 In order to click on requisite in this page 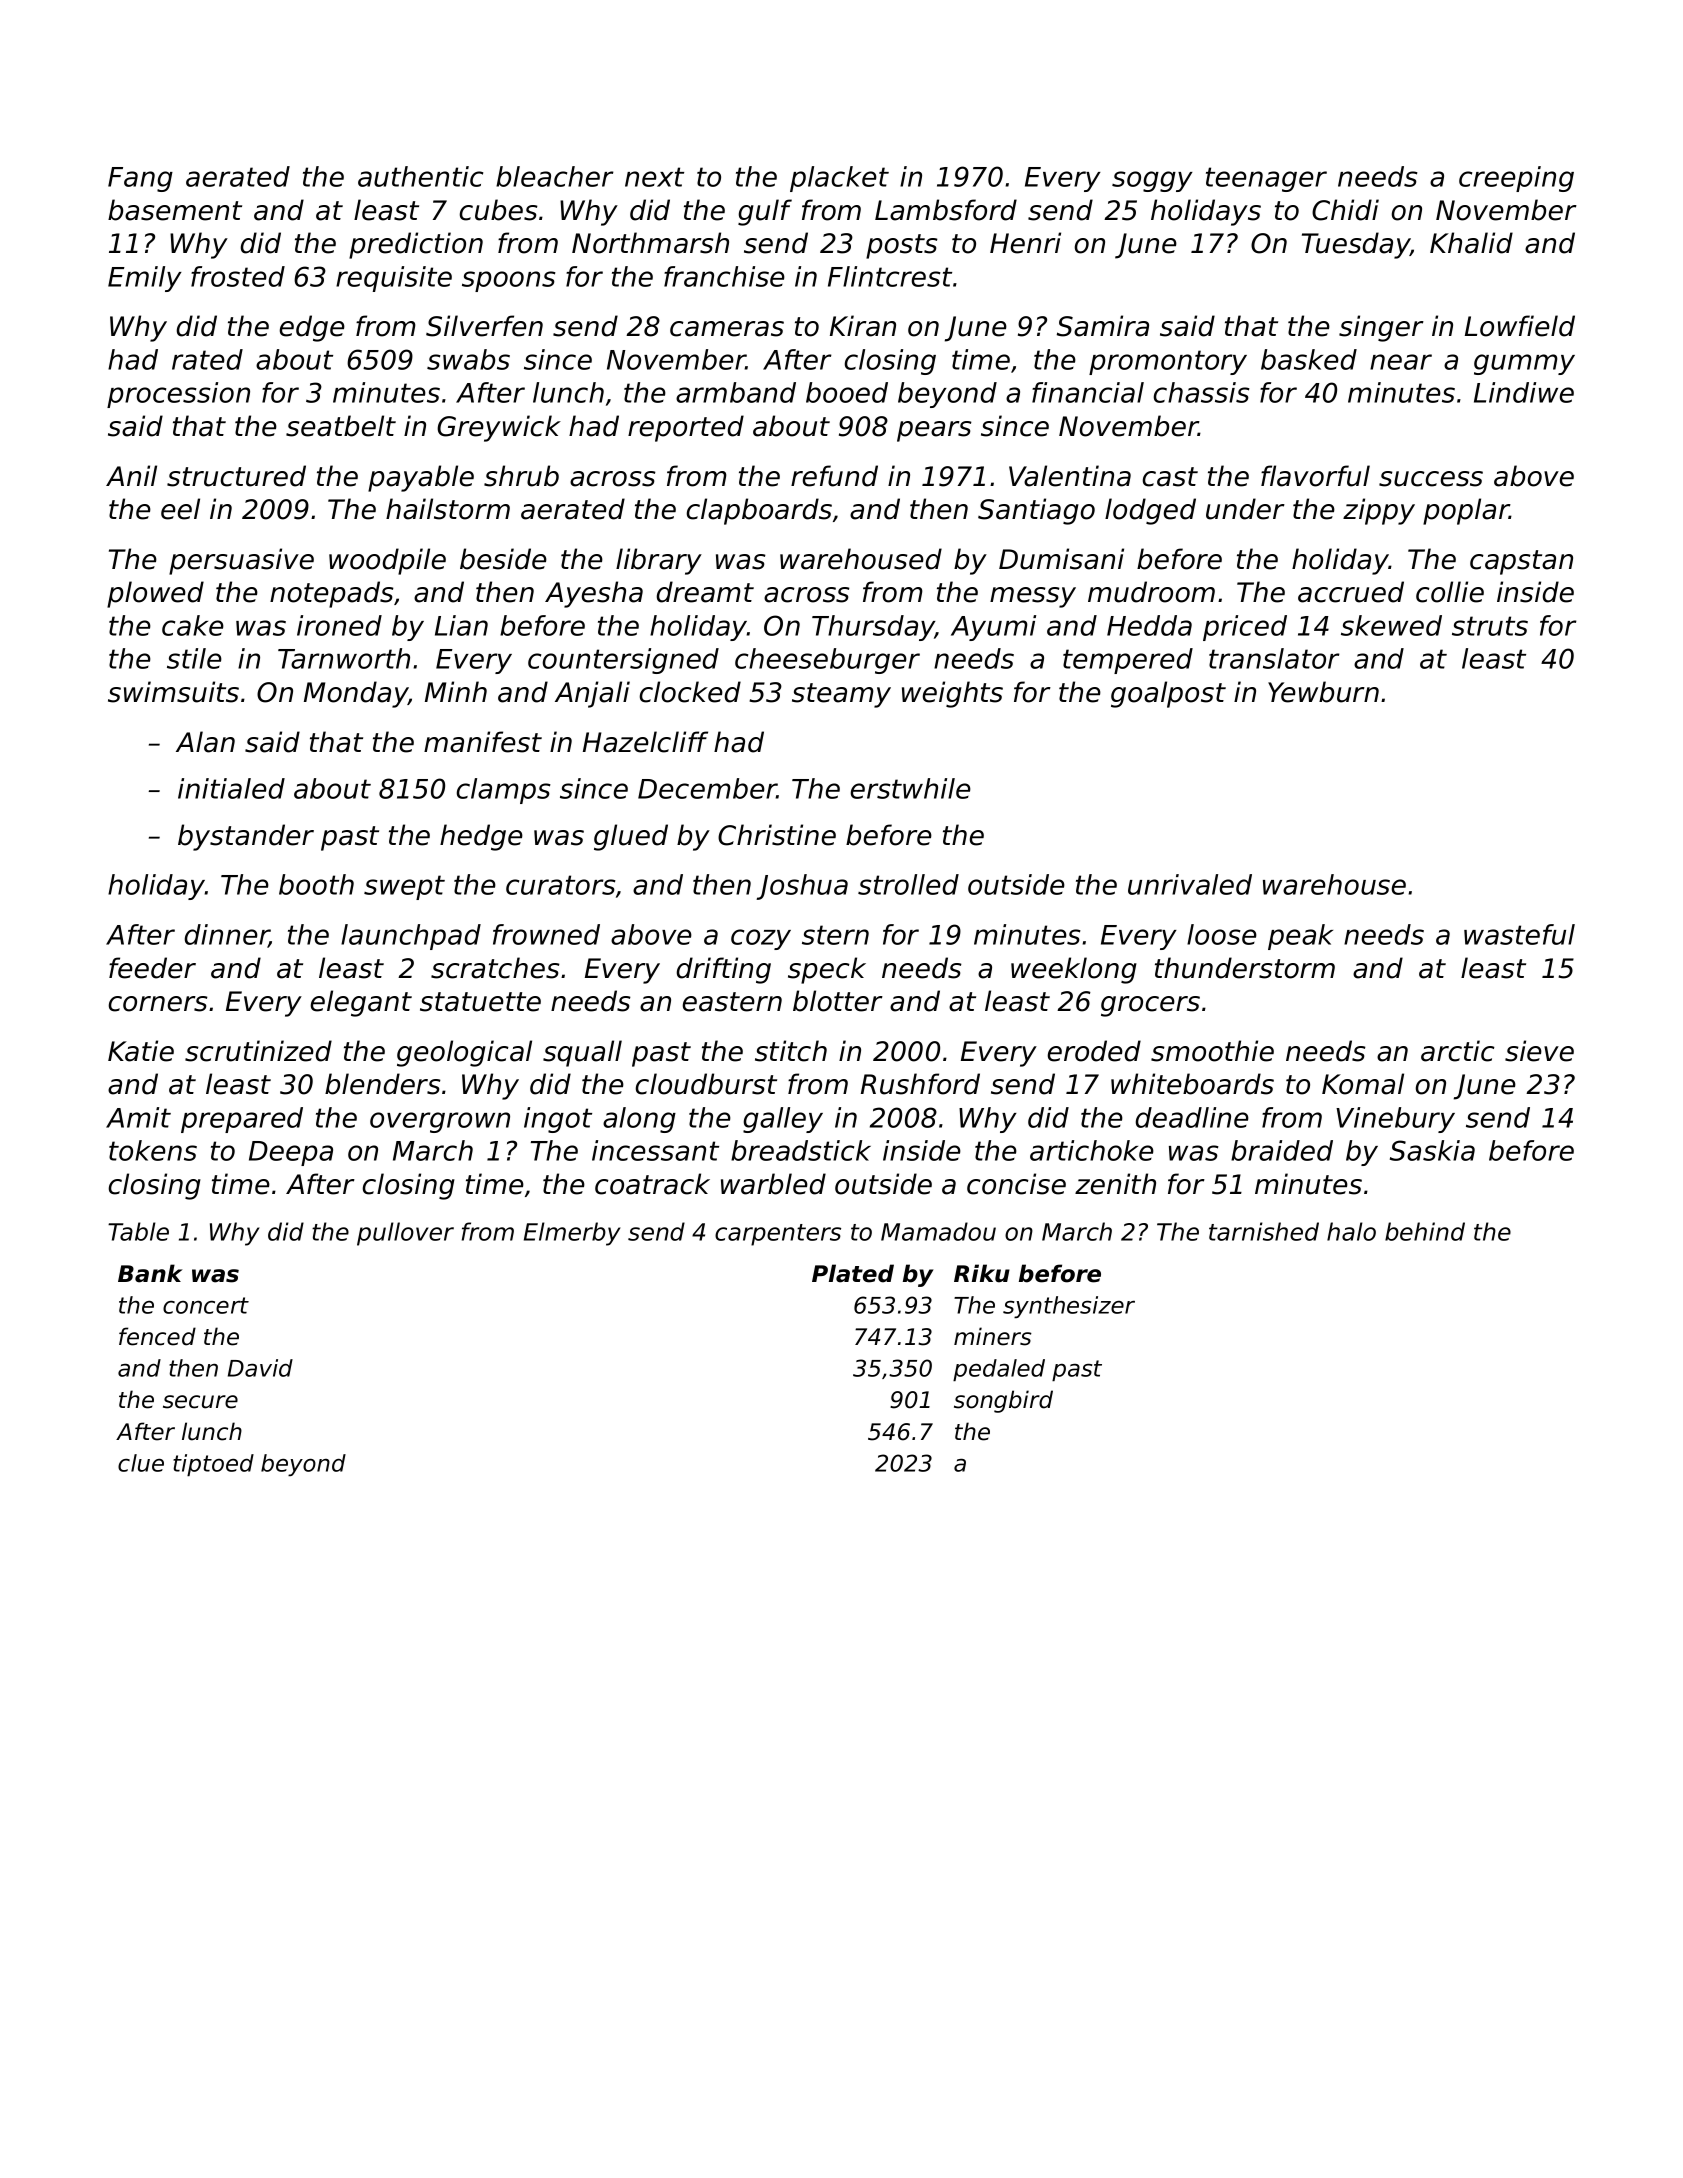, I will do `click(394, 279)`.
